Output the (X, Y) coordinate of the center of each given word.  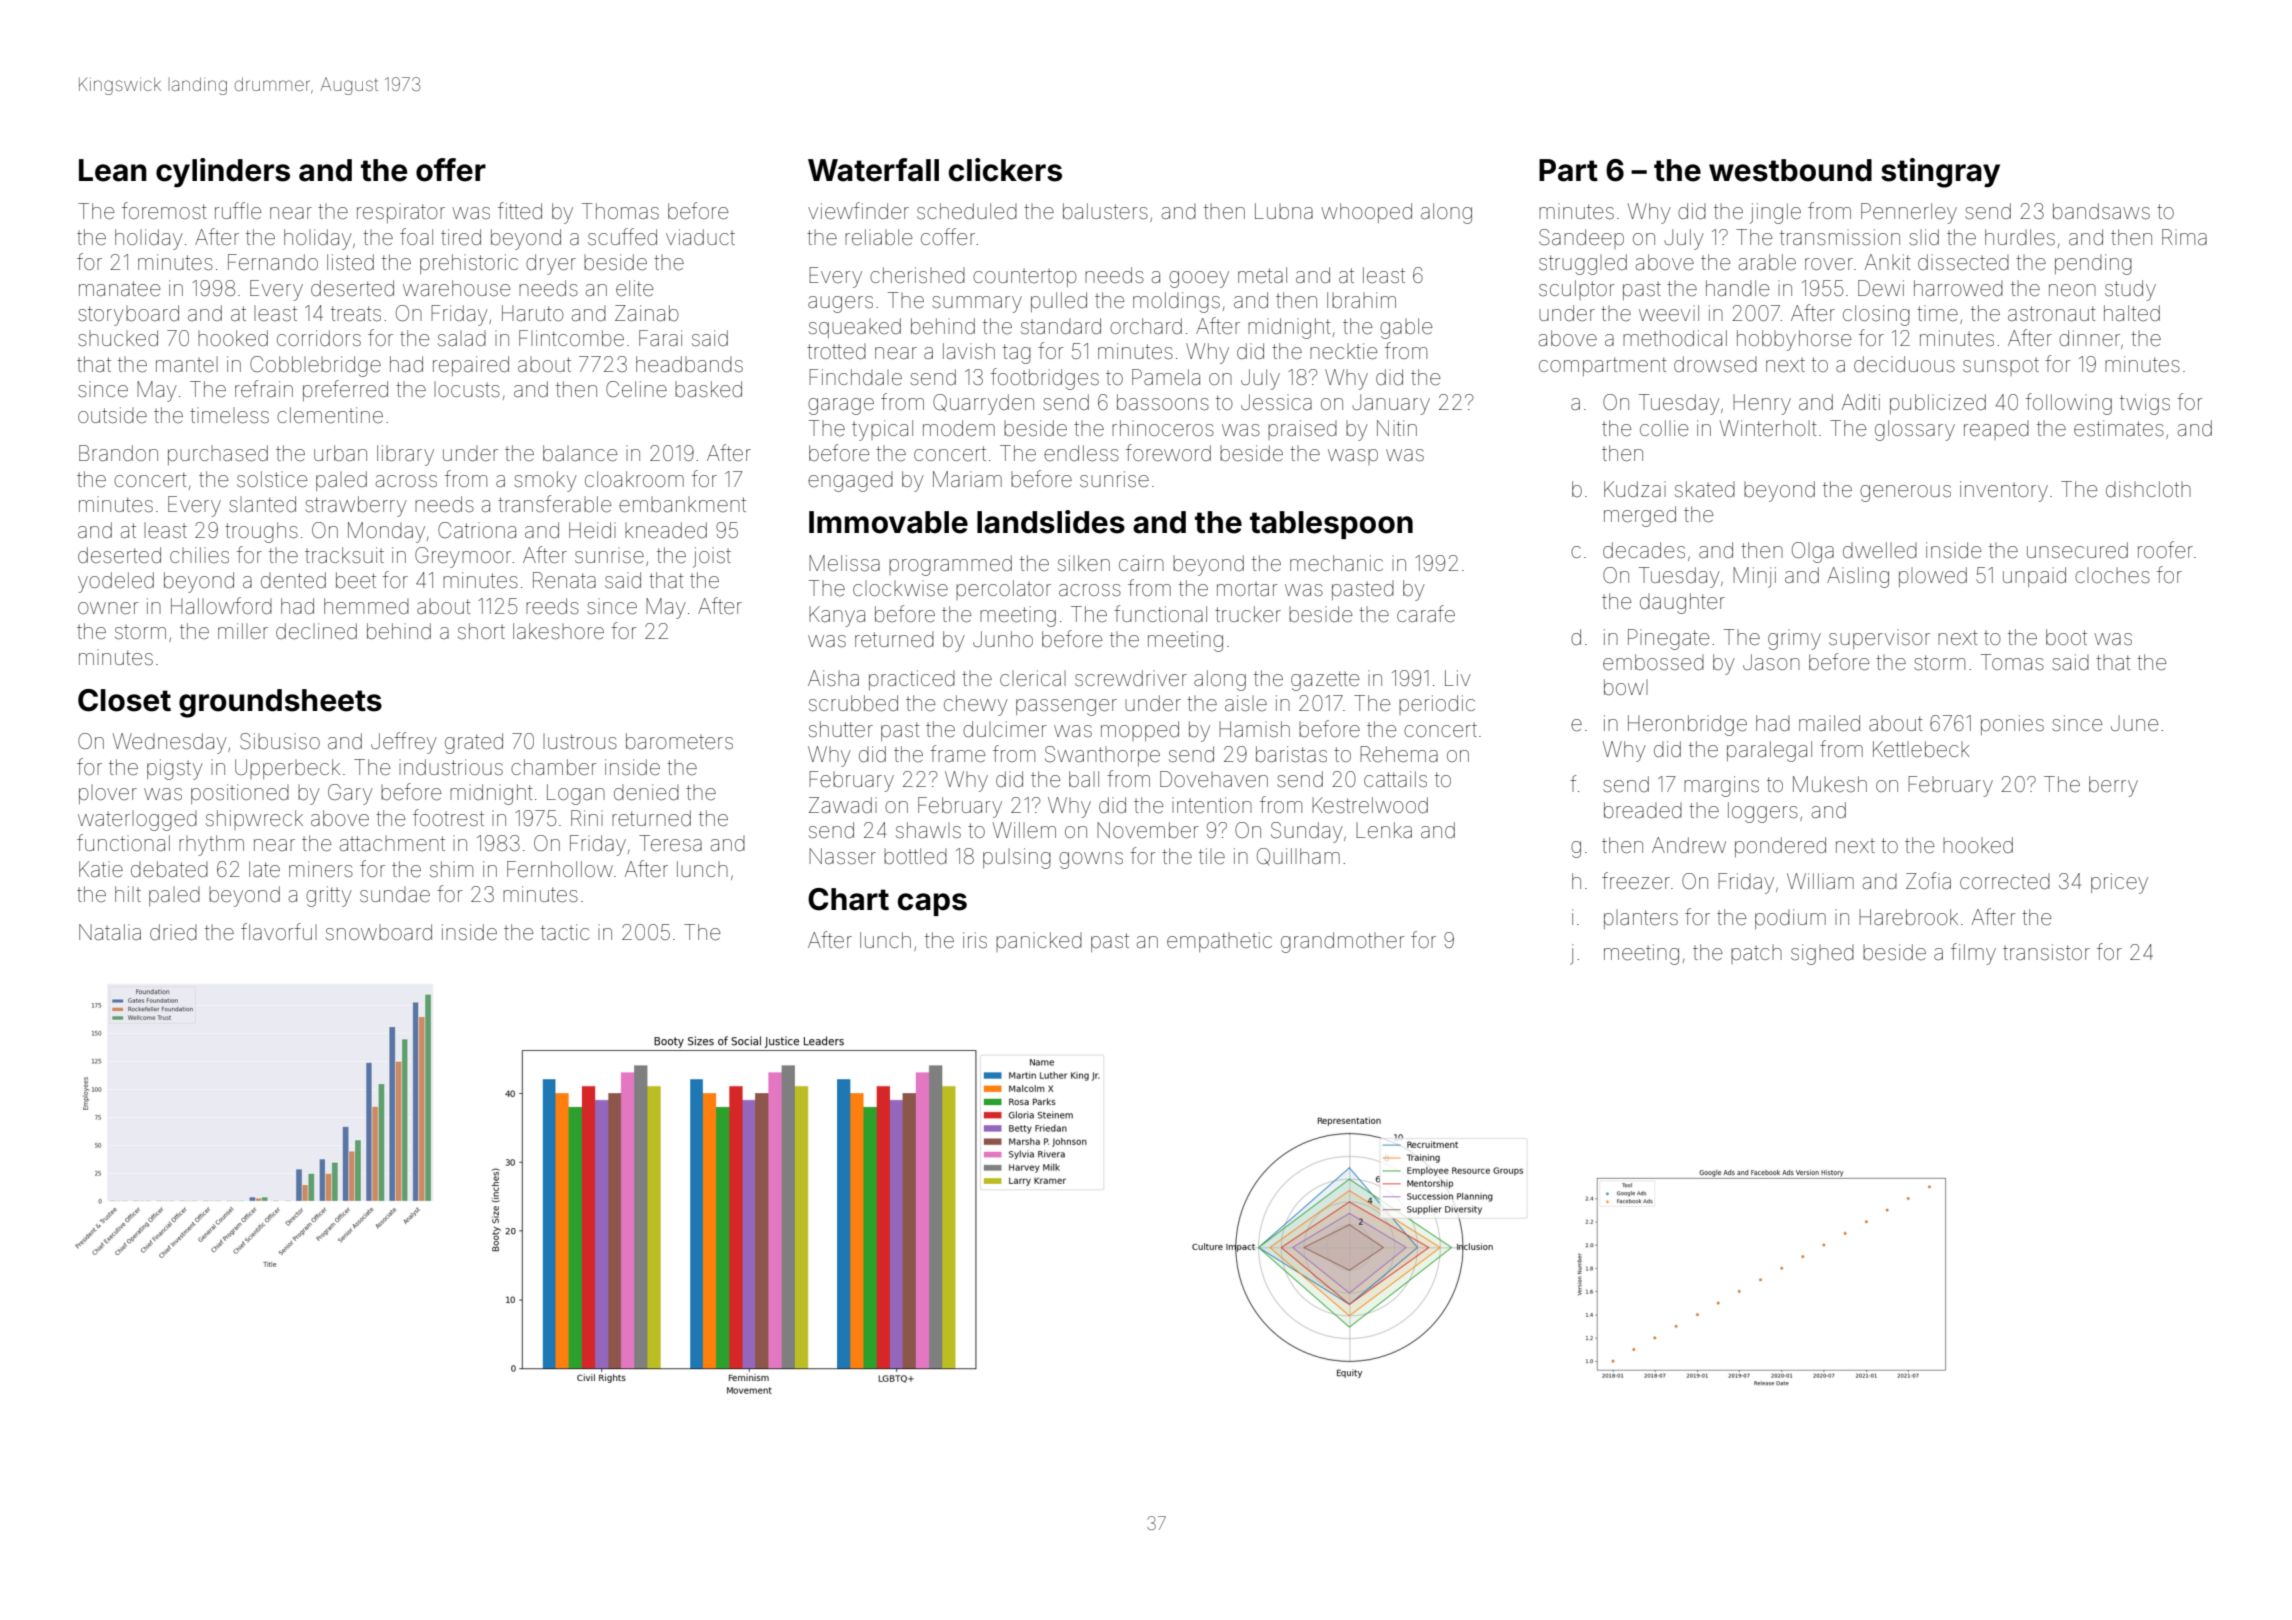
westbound (1790, 170)
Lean (113, 170)
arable (1767, 262)
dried (173, 932)
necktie (1343, 351)
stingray (1940, 173)
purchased (218, 455)
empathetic (1219, 942)
